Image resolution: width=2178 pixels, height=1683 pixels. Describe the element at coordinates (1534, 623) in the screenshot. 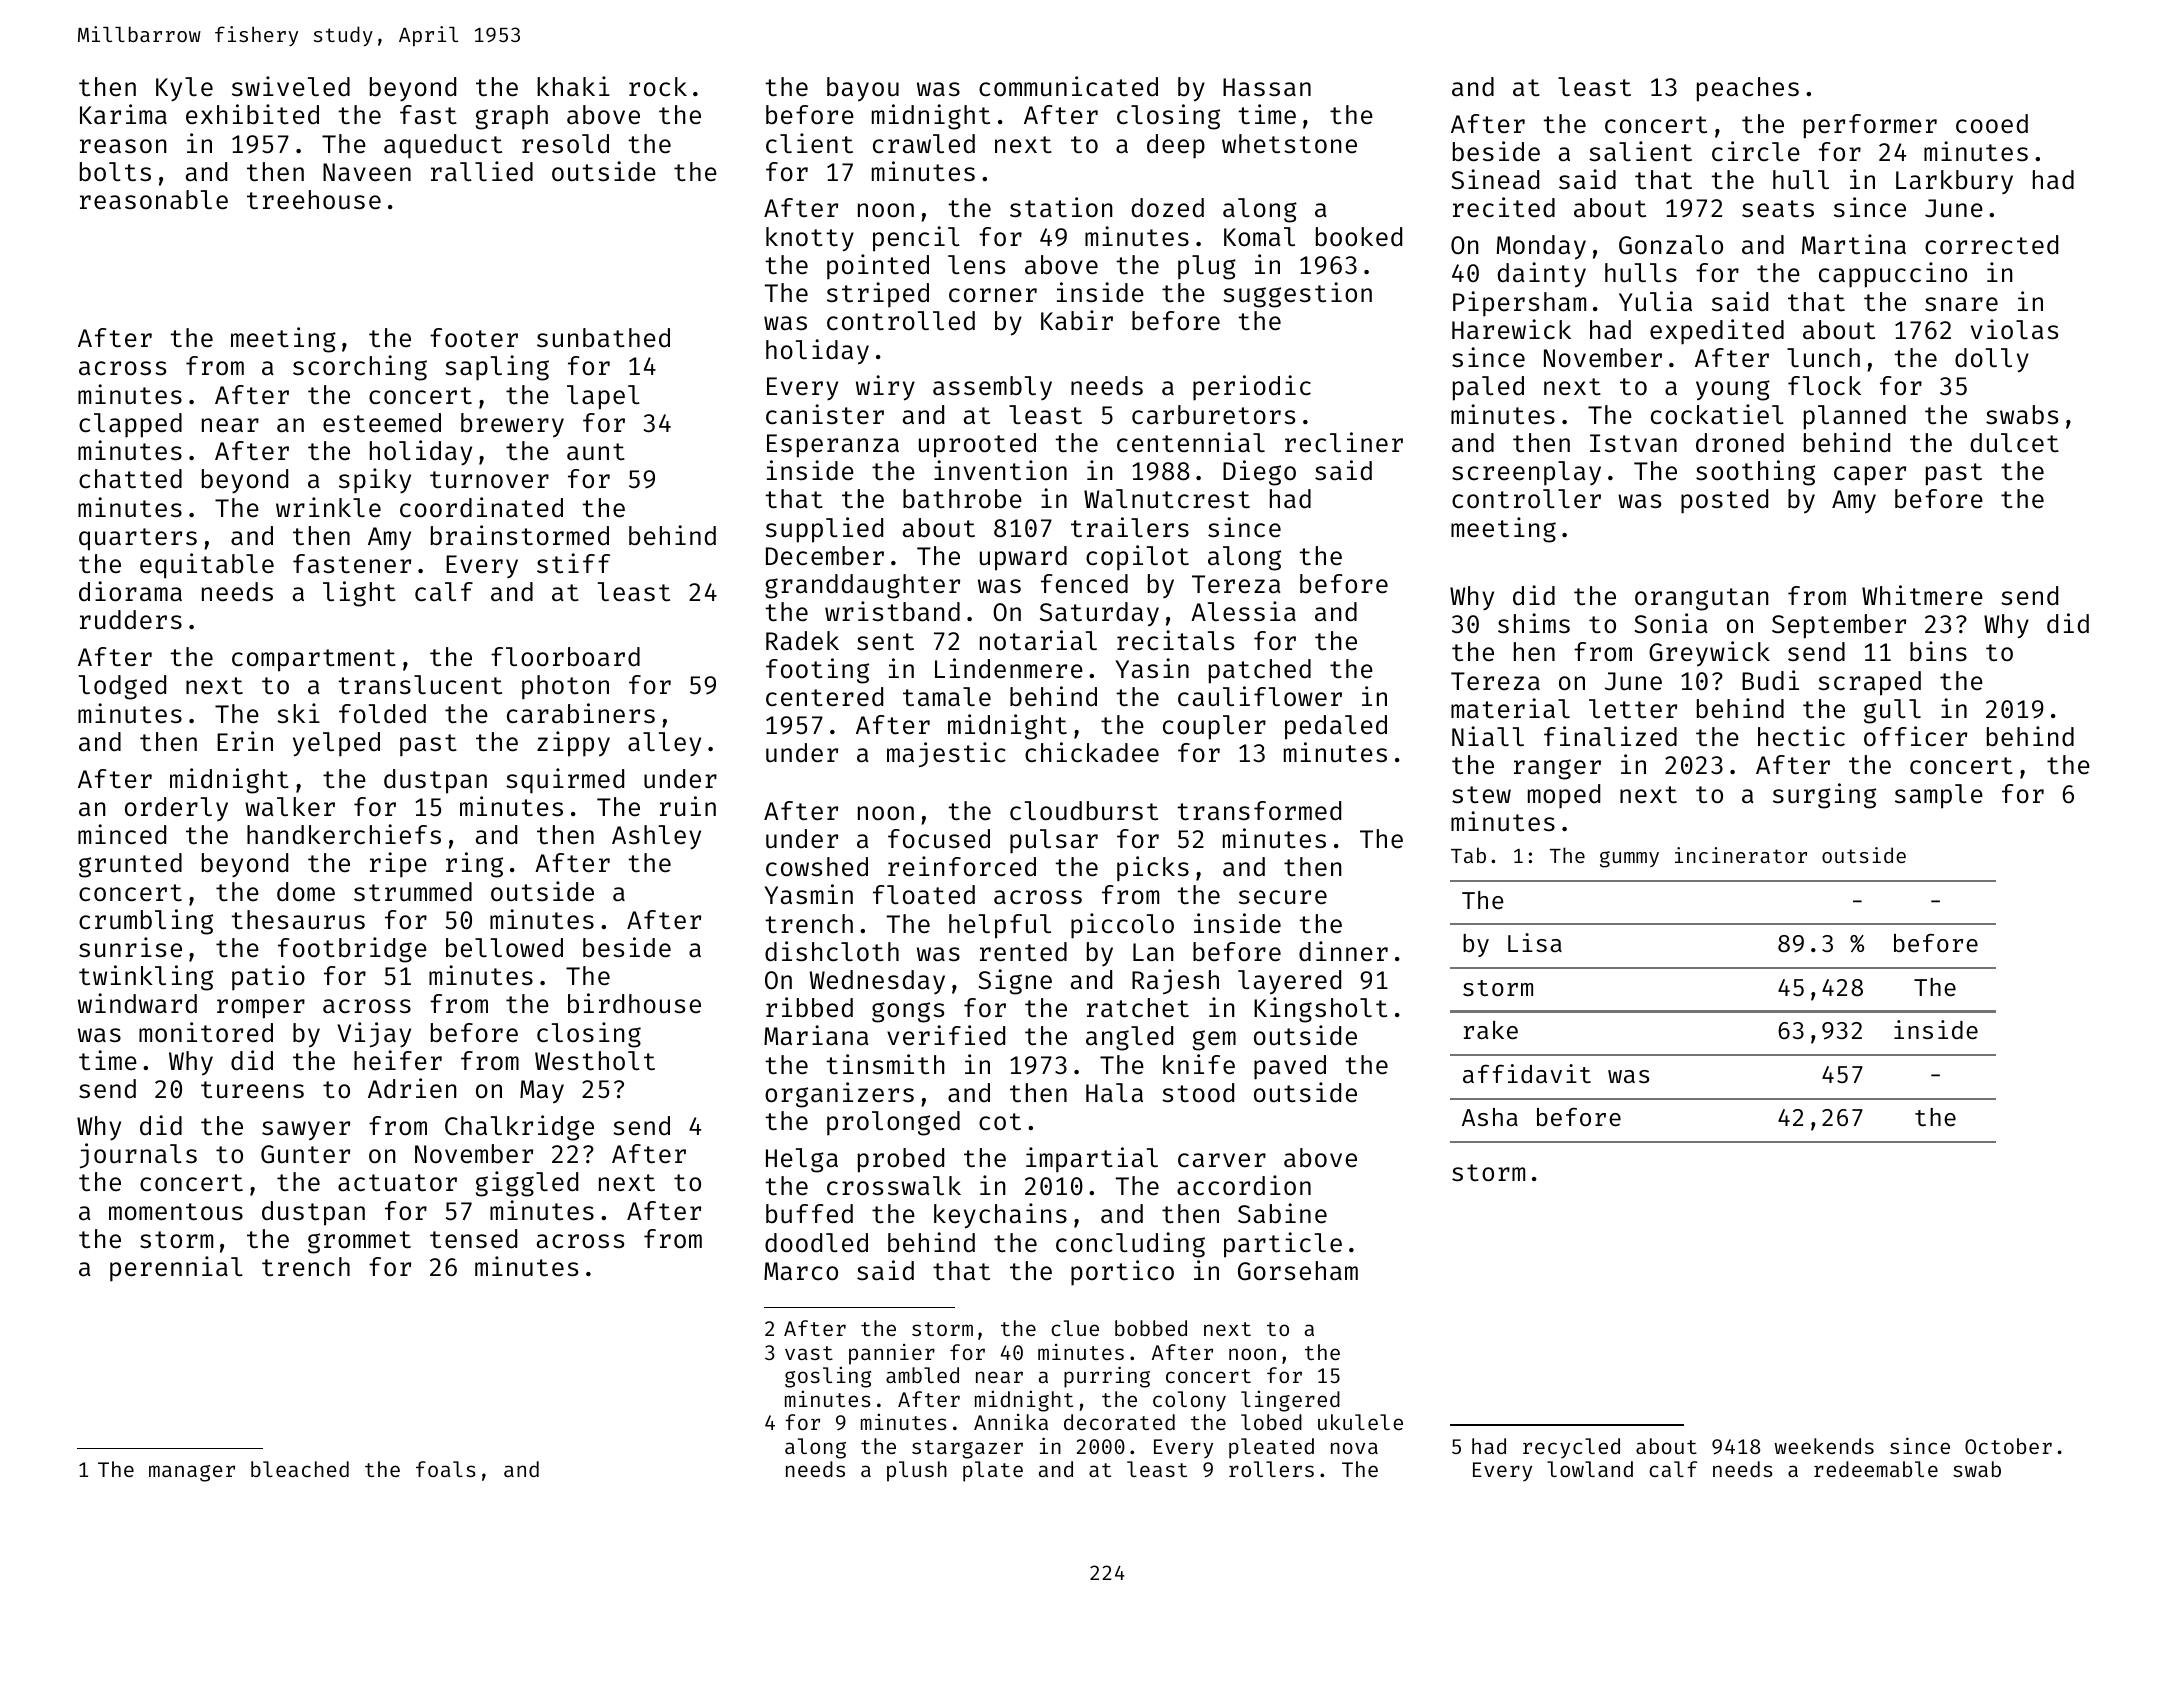

I see `shims` at that location.
